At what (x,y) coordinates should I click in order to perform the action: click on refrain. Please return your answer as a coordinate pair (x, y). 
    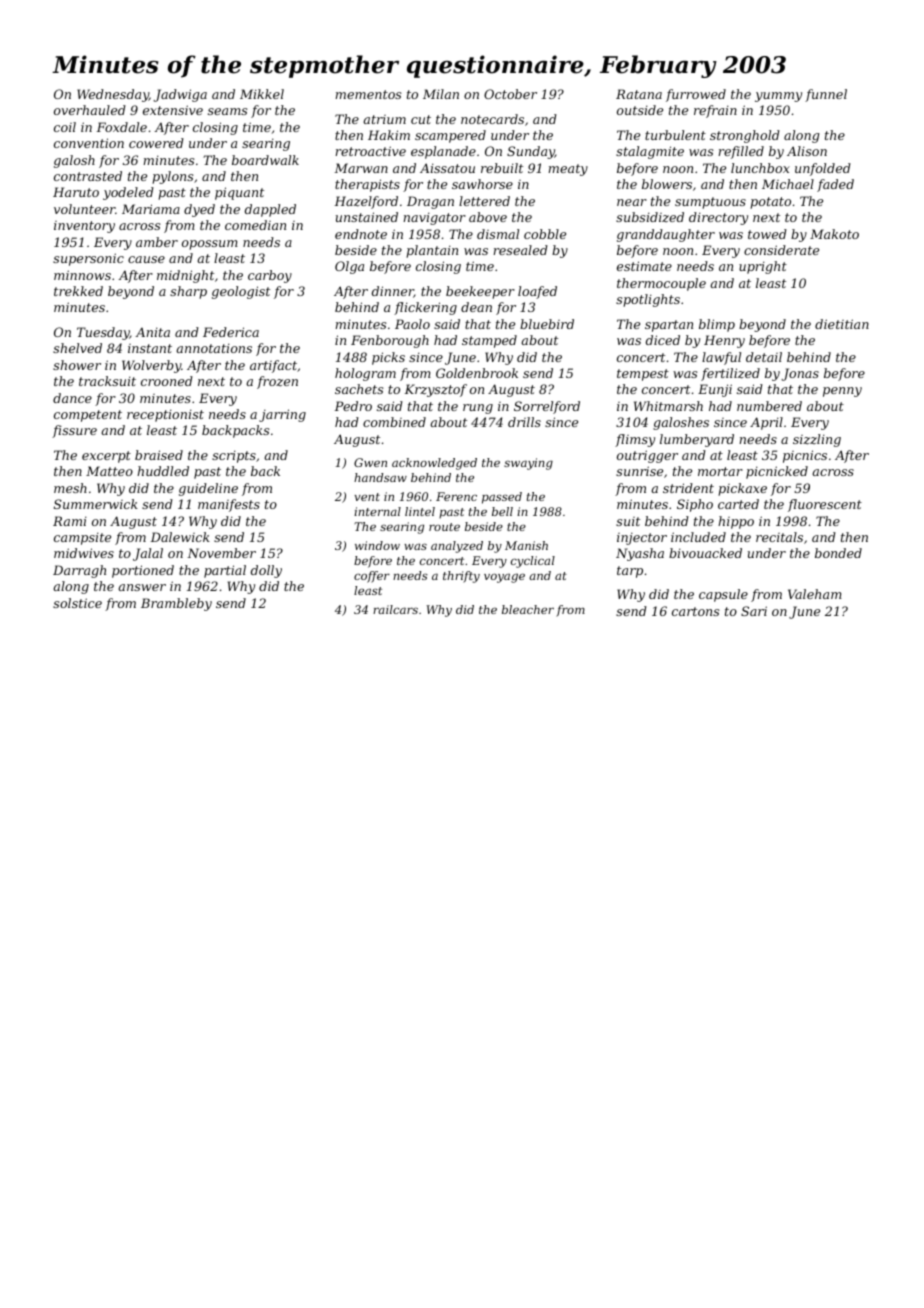
    Looking at the image, I should click on (715, 111).
